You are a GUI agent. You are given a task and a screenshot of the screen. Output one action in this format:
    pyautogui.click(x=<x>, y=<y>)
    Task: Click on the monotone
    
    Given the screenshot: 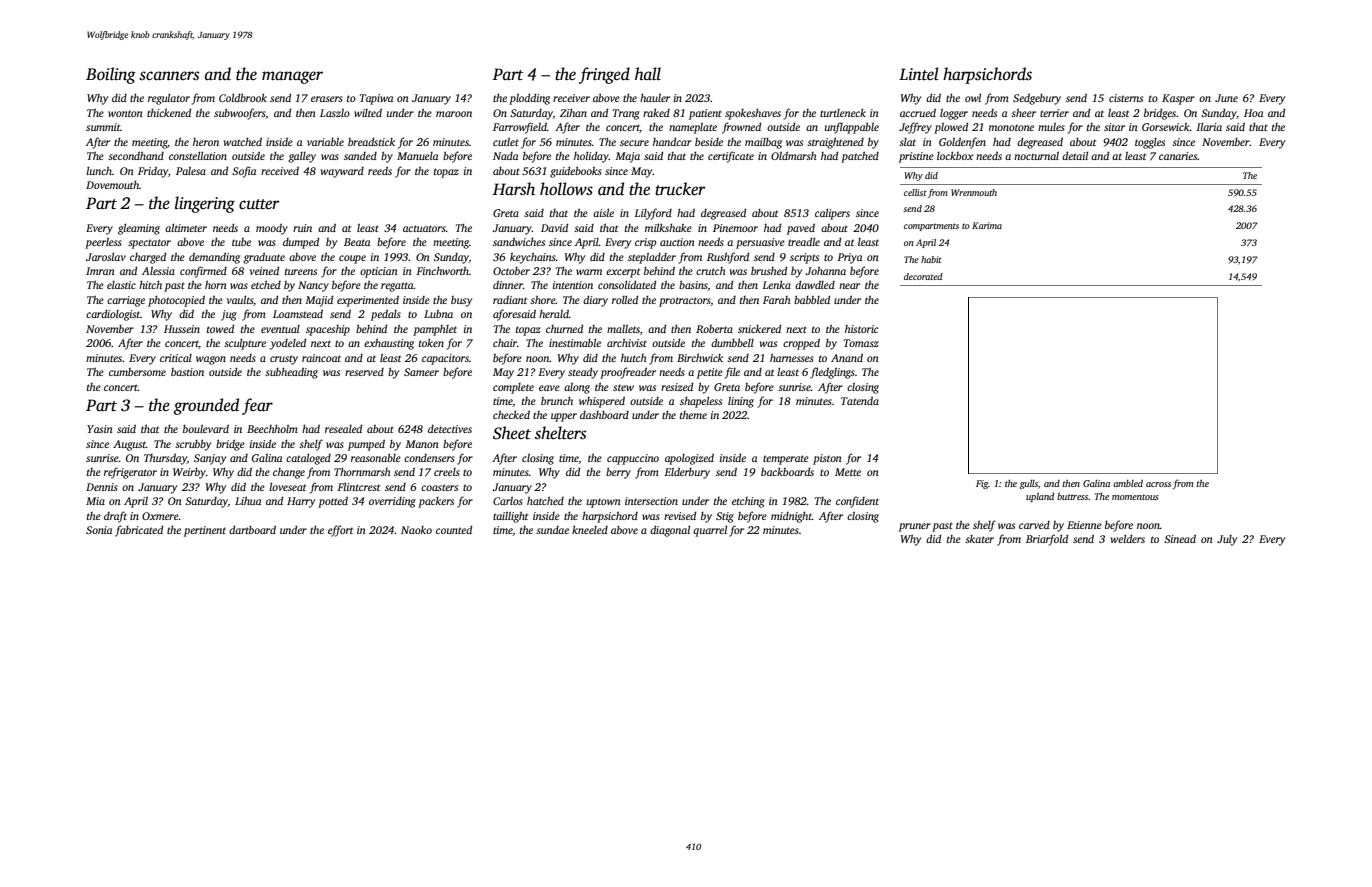 What is the action you would take?
    pyautogui.click(x=1011, y=127)
